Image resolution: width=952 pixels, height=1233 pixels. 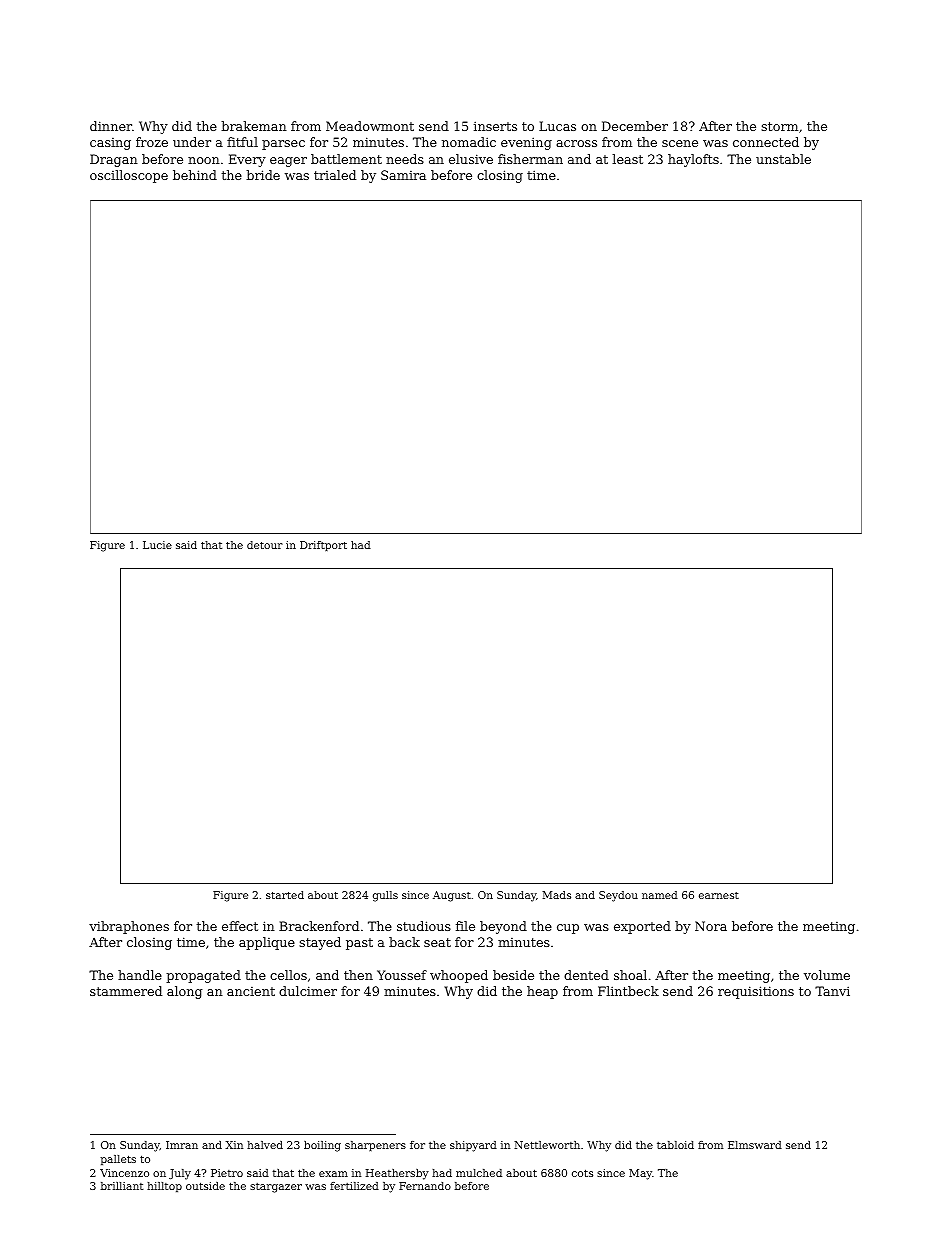 What do you see at coordinates (354, 1186) in the screenshot?
I see `fertilized` at bounding box center [354, 1186].
